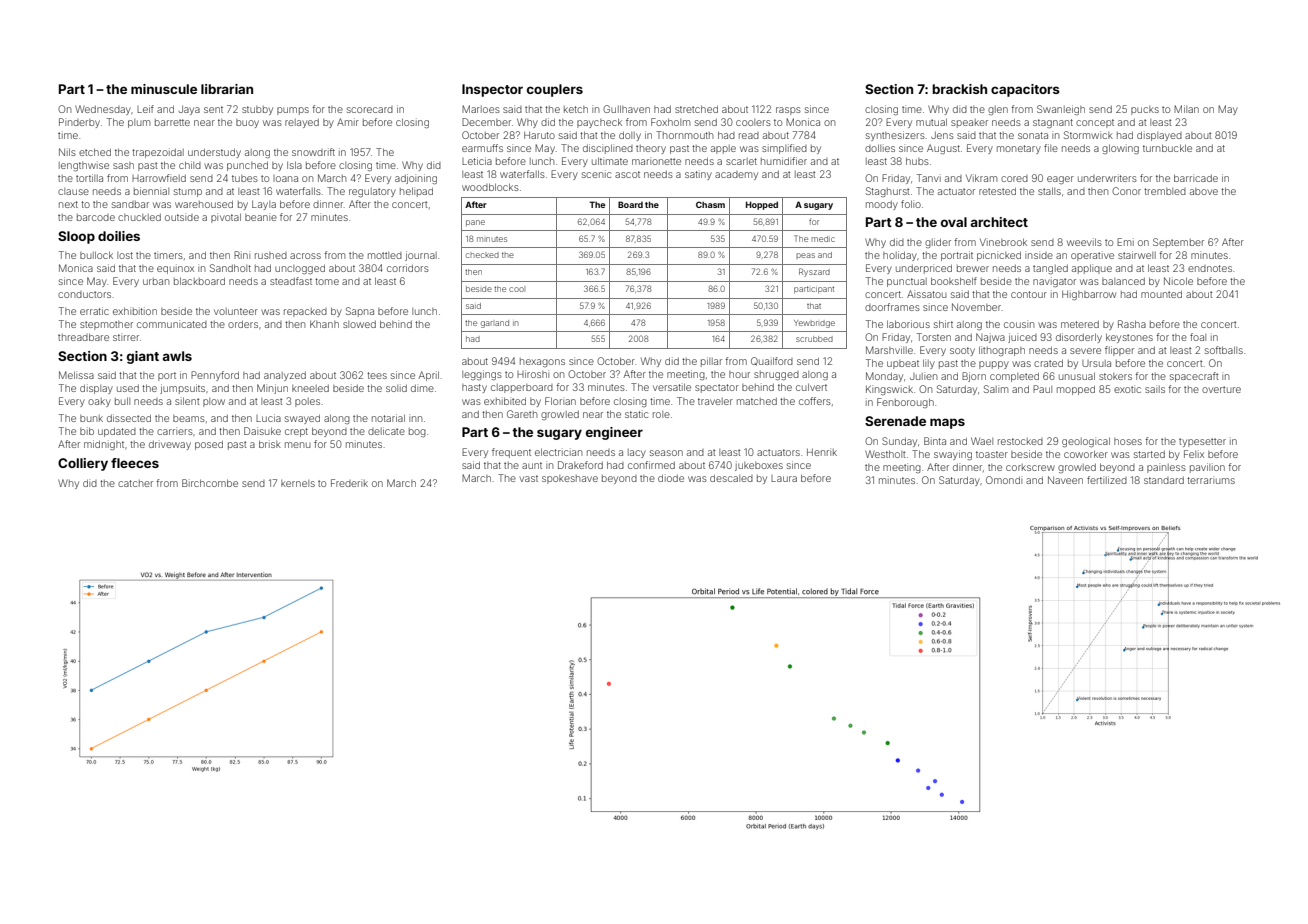  I want to click on traveler, so click(715, 401).
